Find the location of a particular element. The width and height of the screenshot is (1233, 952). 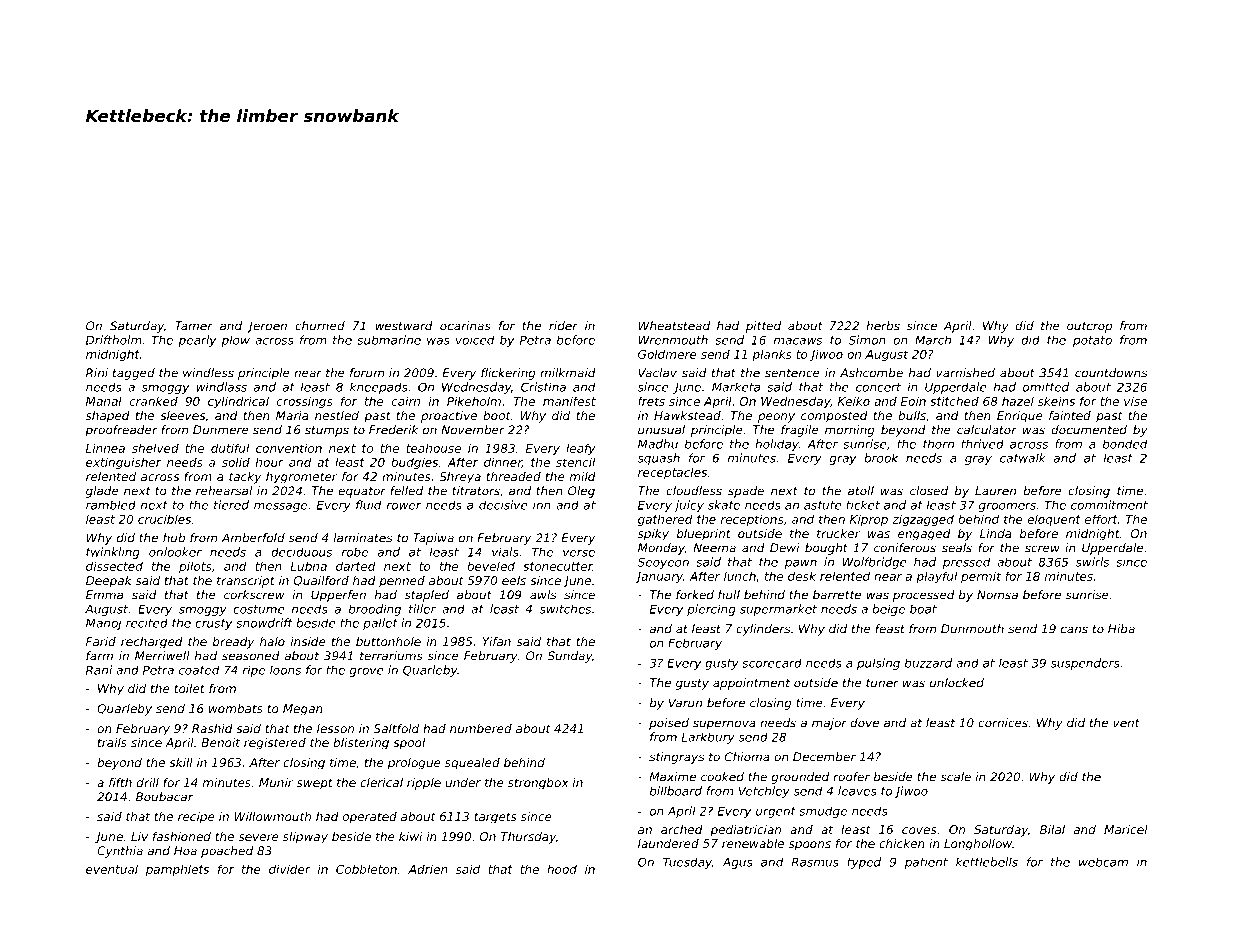

webcam is located at coordinates (1103, 862).
